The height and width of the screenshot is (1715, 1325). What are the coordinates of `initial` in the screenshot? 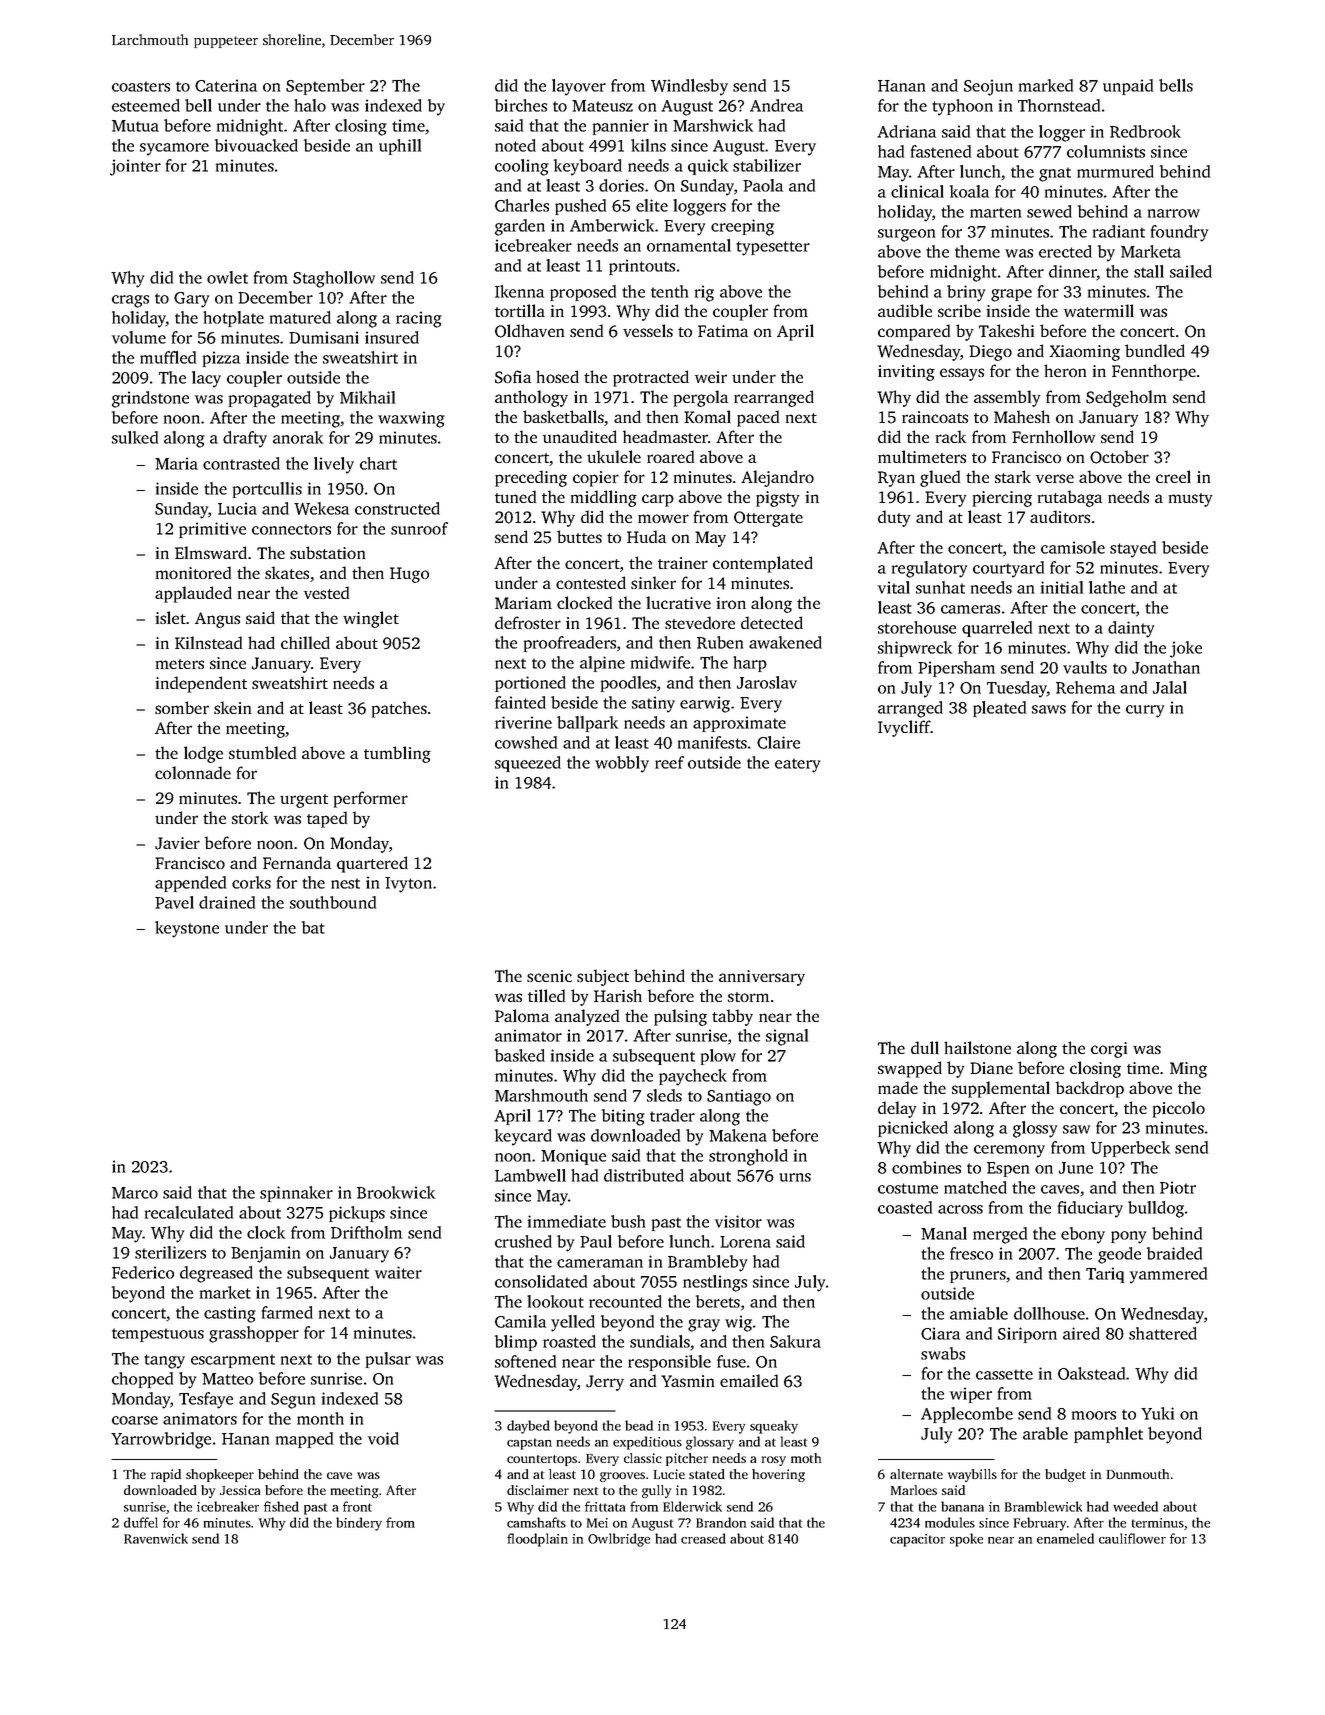 It's located at (1062, 587).
